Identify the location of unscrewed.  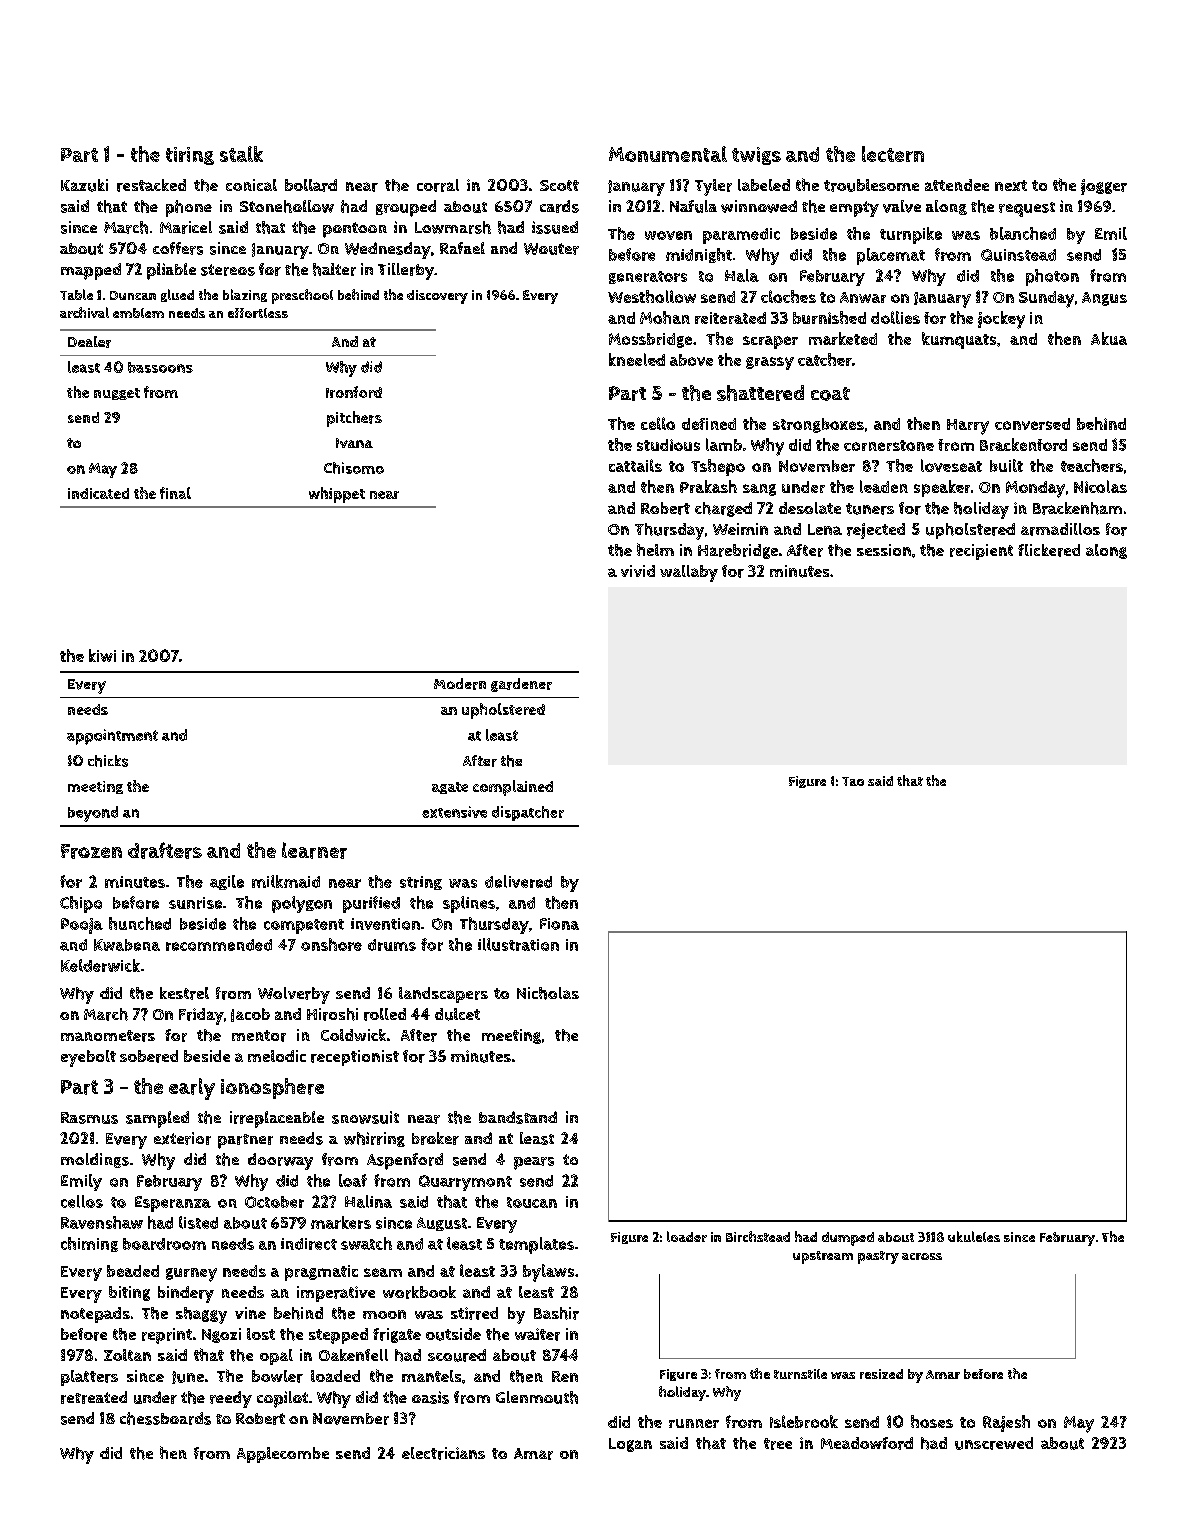
(994, 1443).
